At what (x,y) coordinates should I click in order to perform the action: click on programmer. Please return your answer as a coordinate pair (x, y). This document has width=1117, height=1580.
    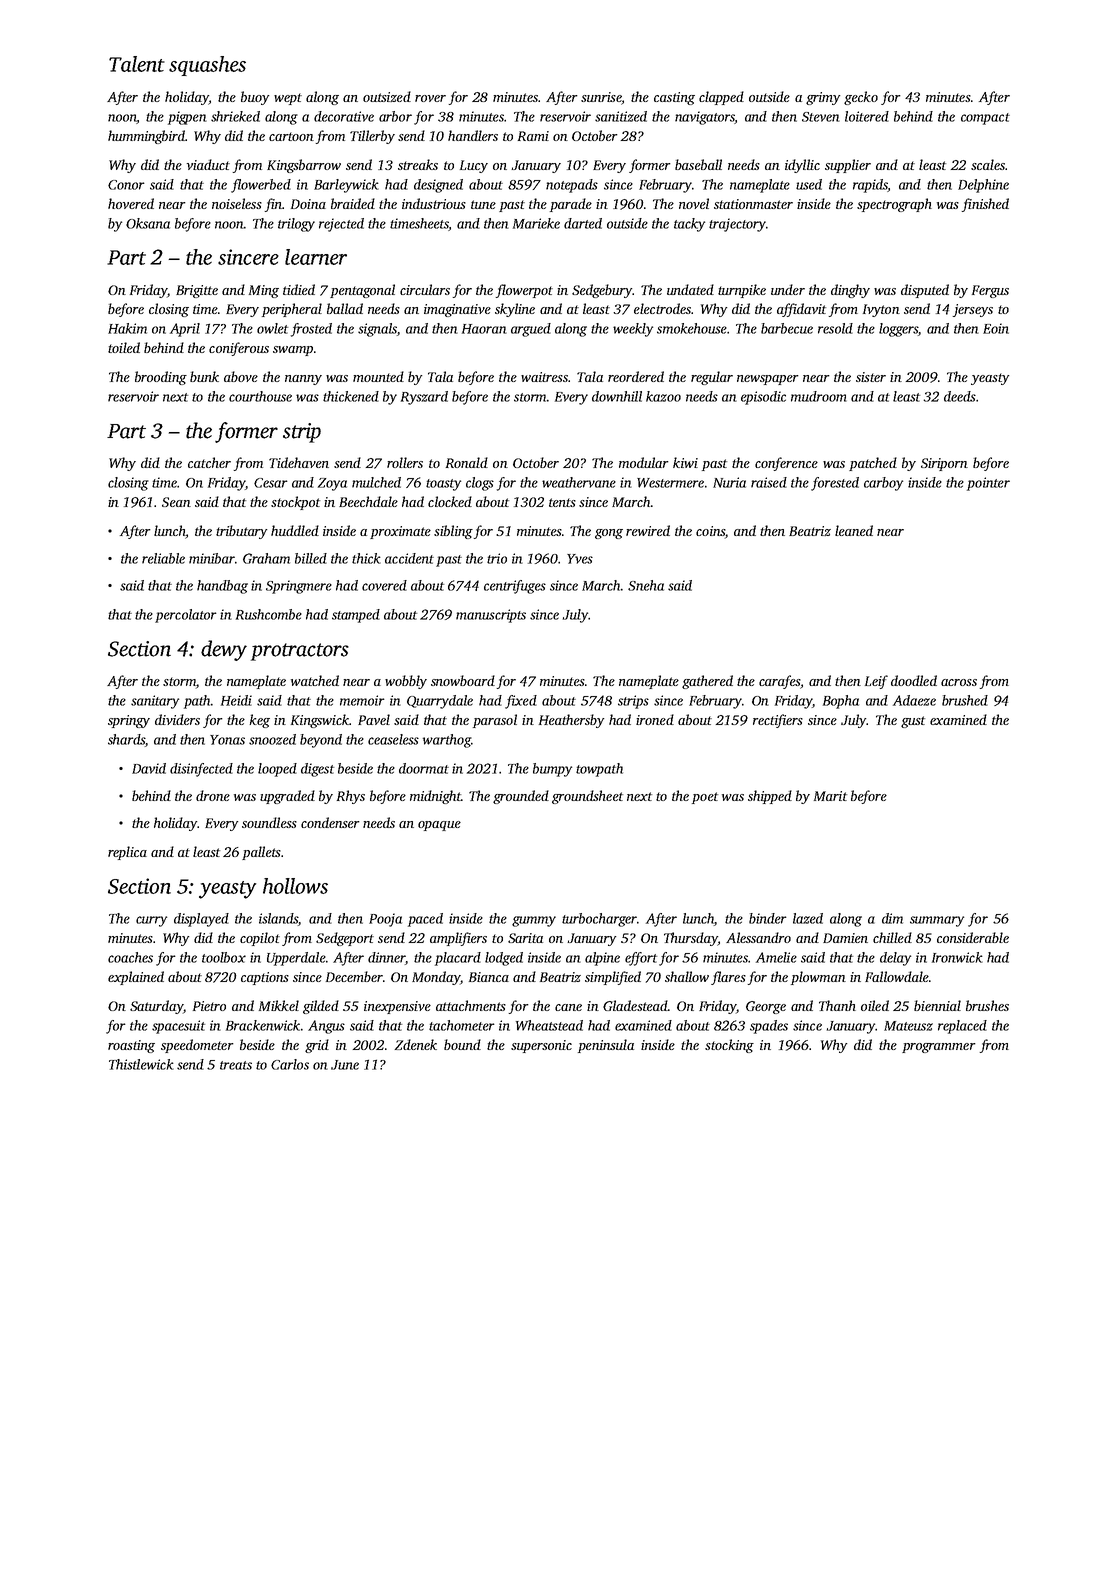
    Looking at the image, I should click on (939, 1048).
